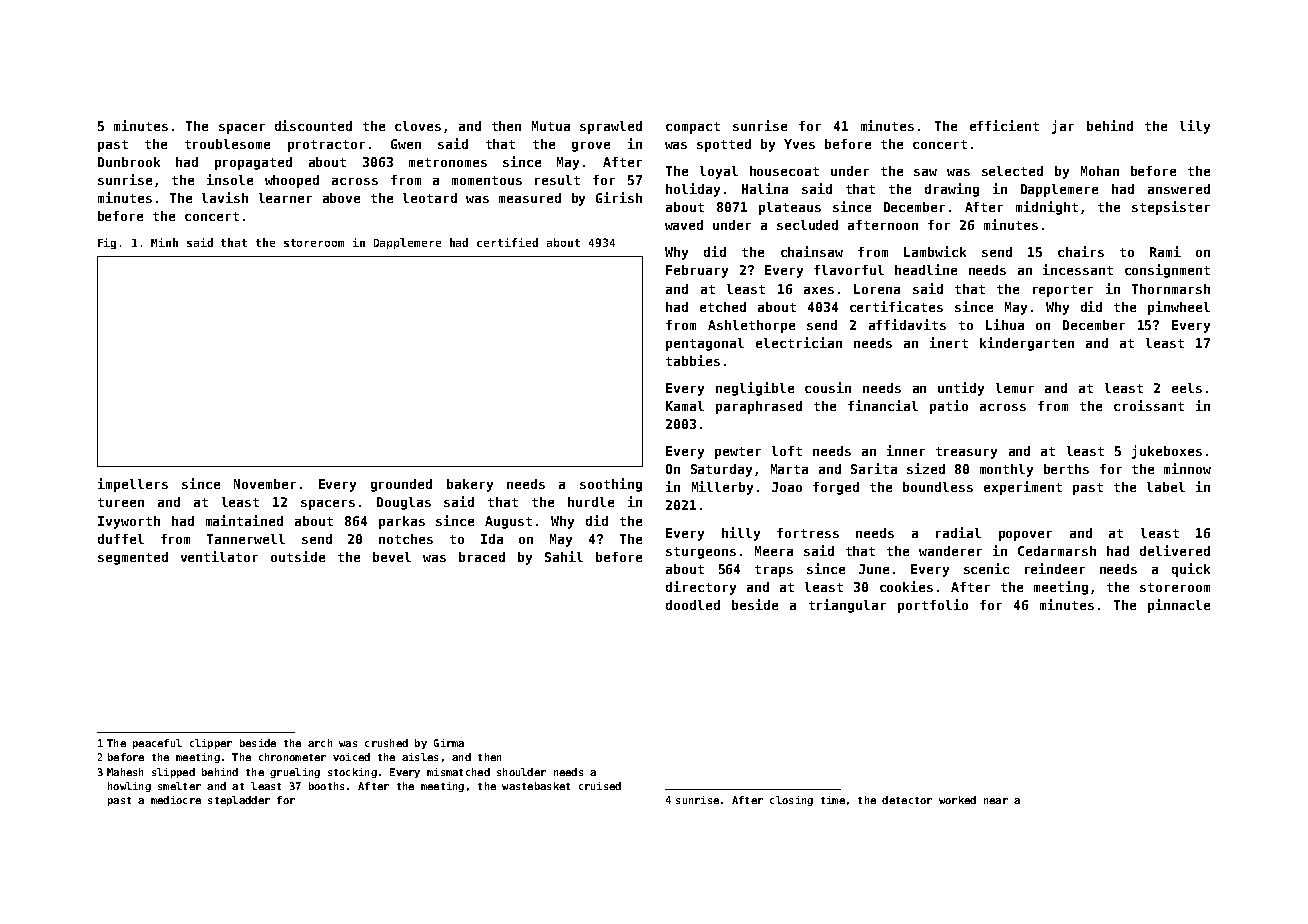 The height and width of the image is (924, 1308). What do you see at coordinates (176, 800) in the image?
I see `mediocre` at bounding box center [176, 800].
